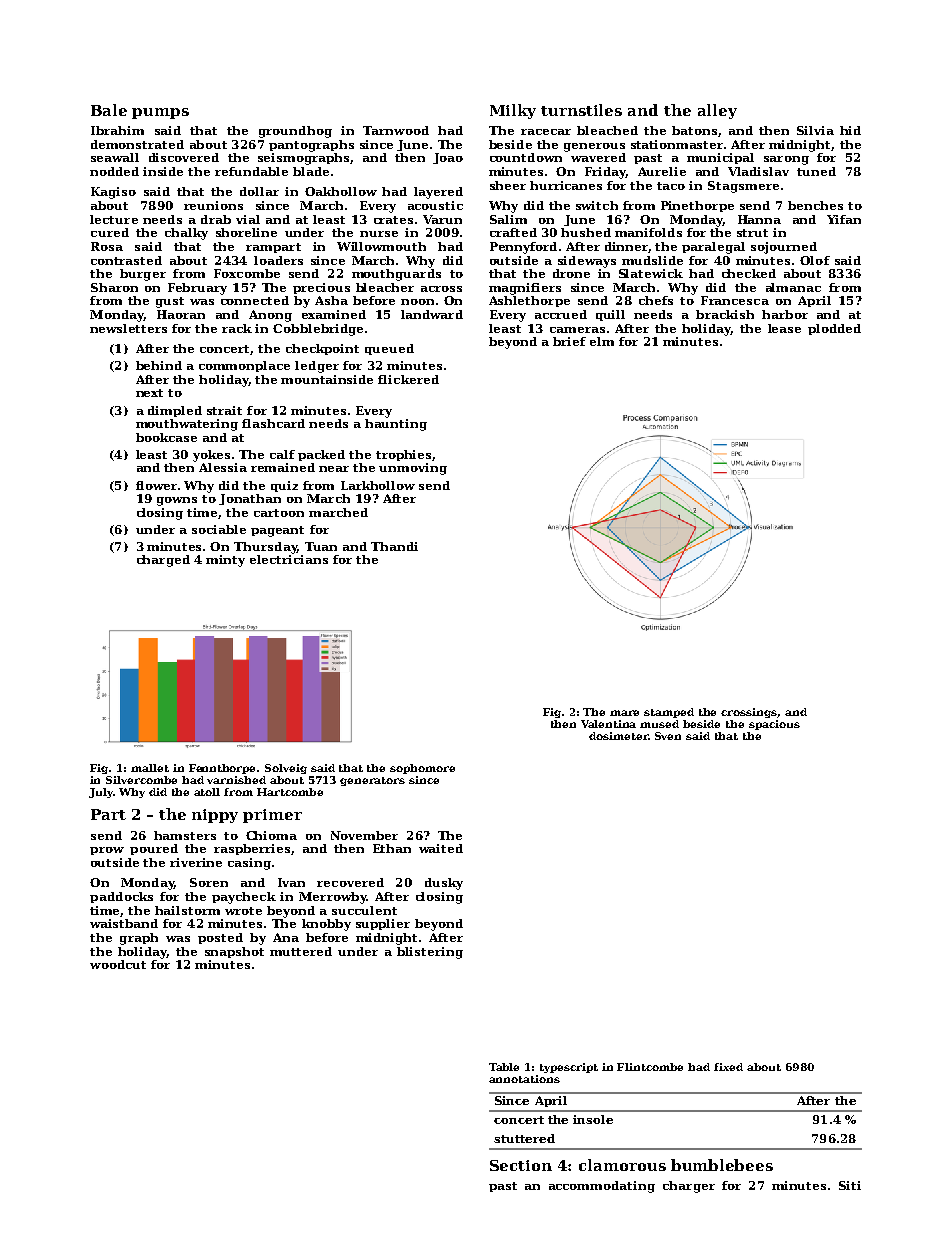 The width and height of the screenshot is (952, 1233). Describe the element at coordinates (722, 1165) in the screenshot. I see `bumblebees` at that location.
